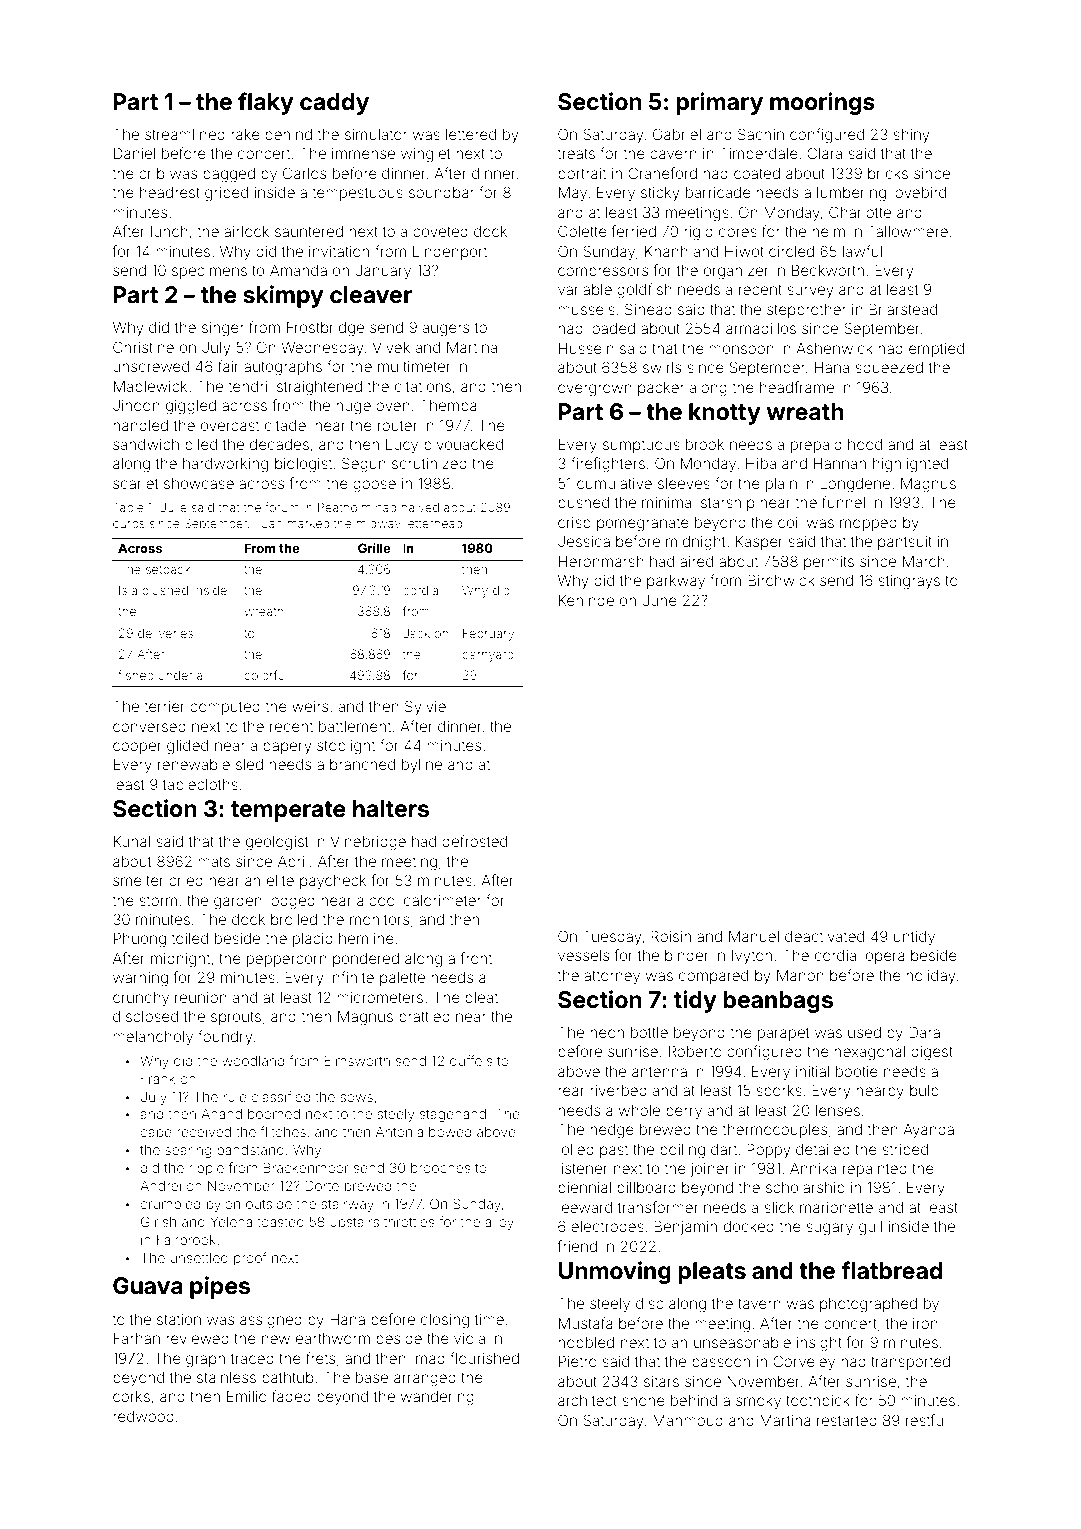 This page has height=1529, width=1081. Describe the element at coordinates (309, 231) in the page. I see `sauntered` at that location.
